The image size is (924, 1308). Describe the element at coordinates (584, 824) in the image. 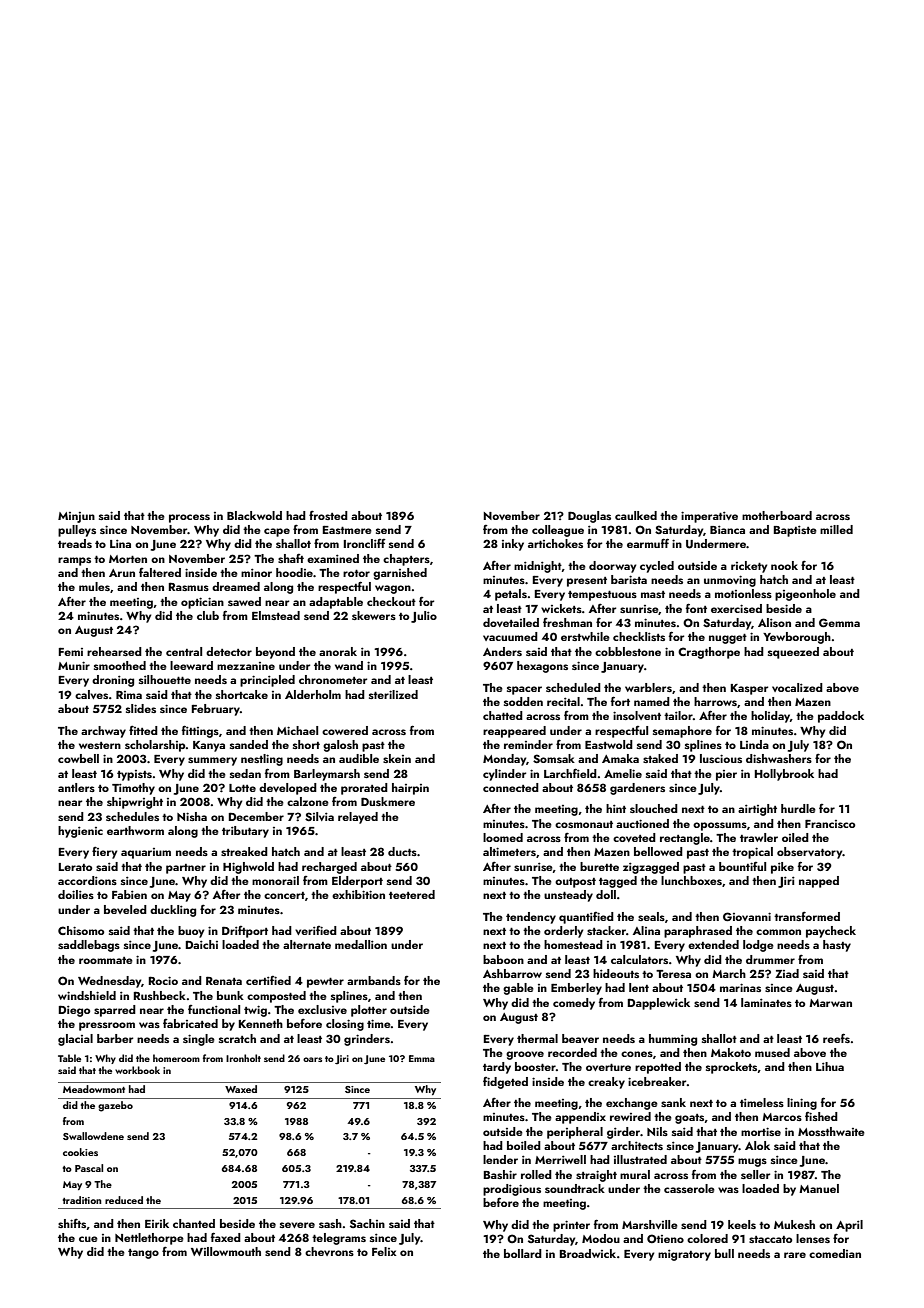

I see `cosmonaut` at that location.
